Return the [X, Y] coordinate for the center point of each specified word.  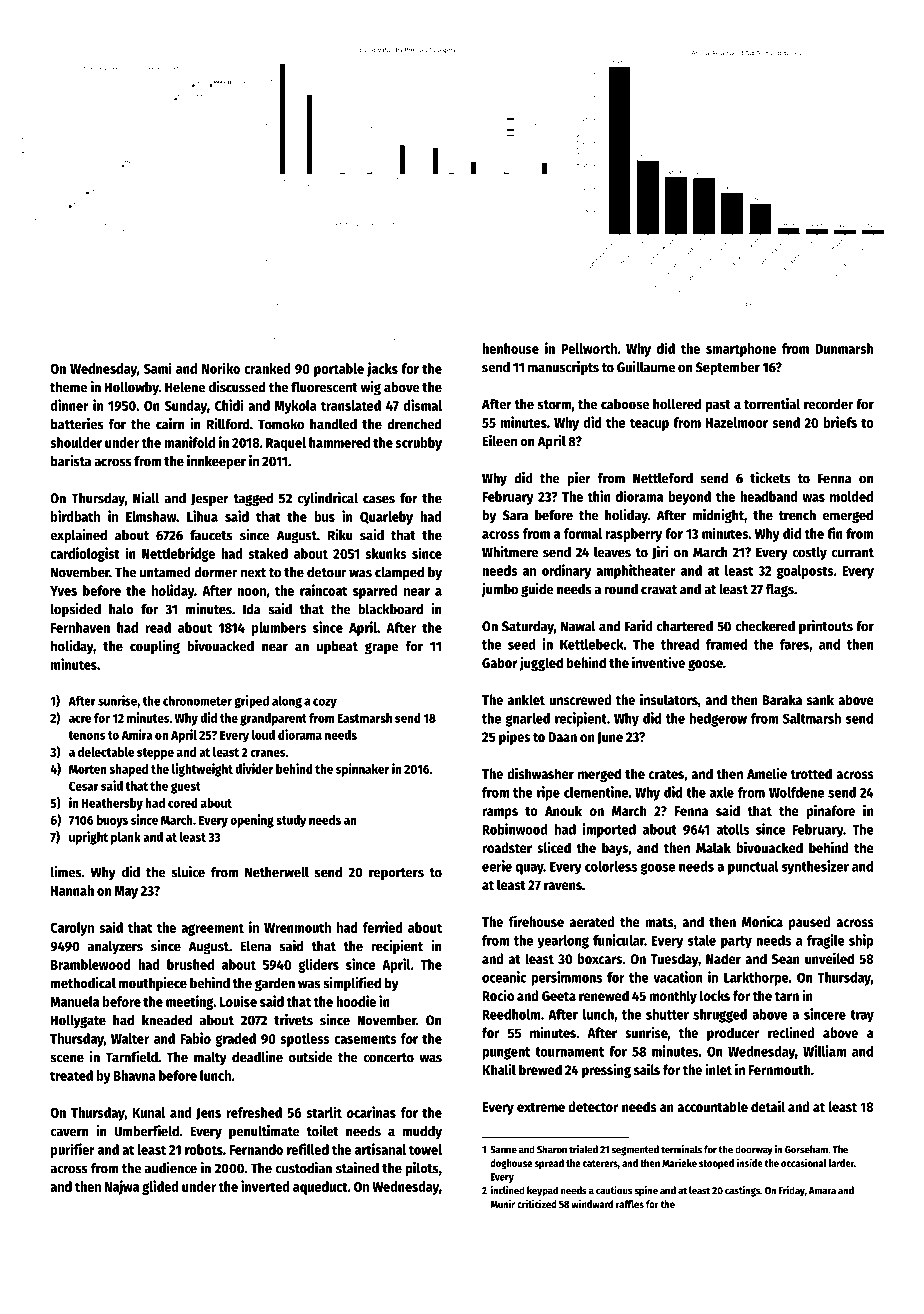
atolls [733, 829]
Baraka [782, 699]
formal [583, 533]
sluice [188, 872]
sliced [554, 847]
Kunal [148, 1112]
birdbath [75, 516]
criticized [537, 1203]
